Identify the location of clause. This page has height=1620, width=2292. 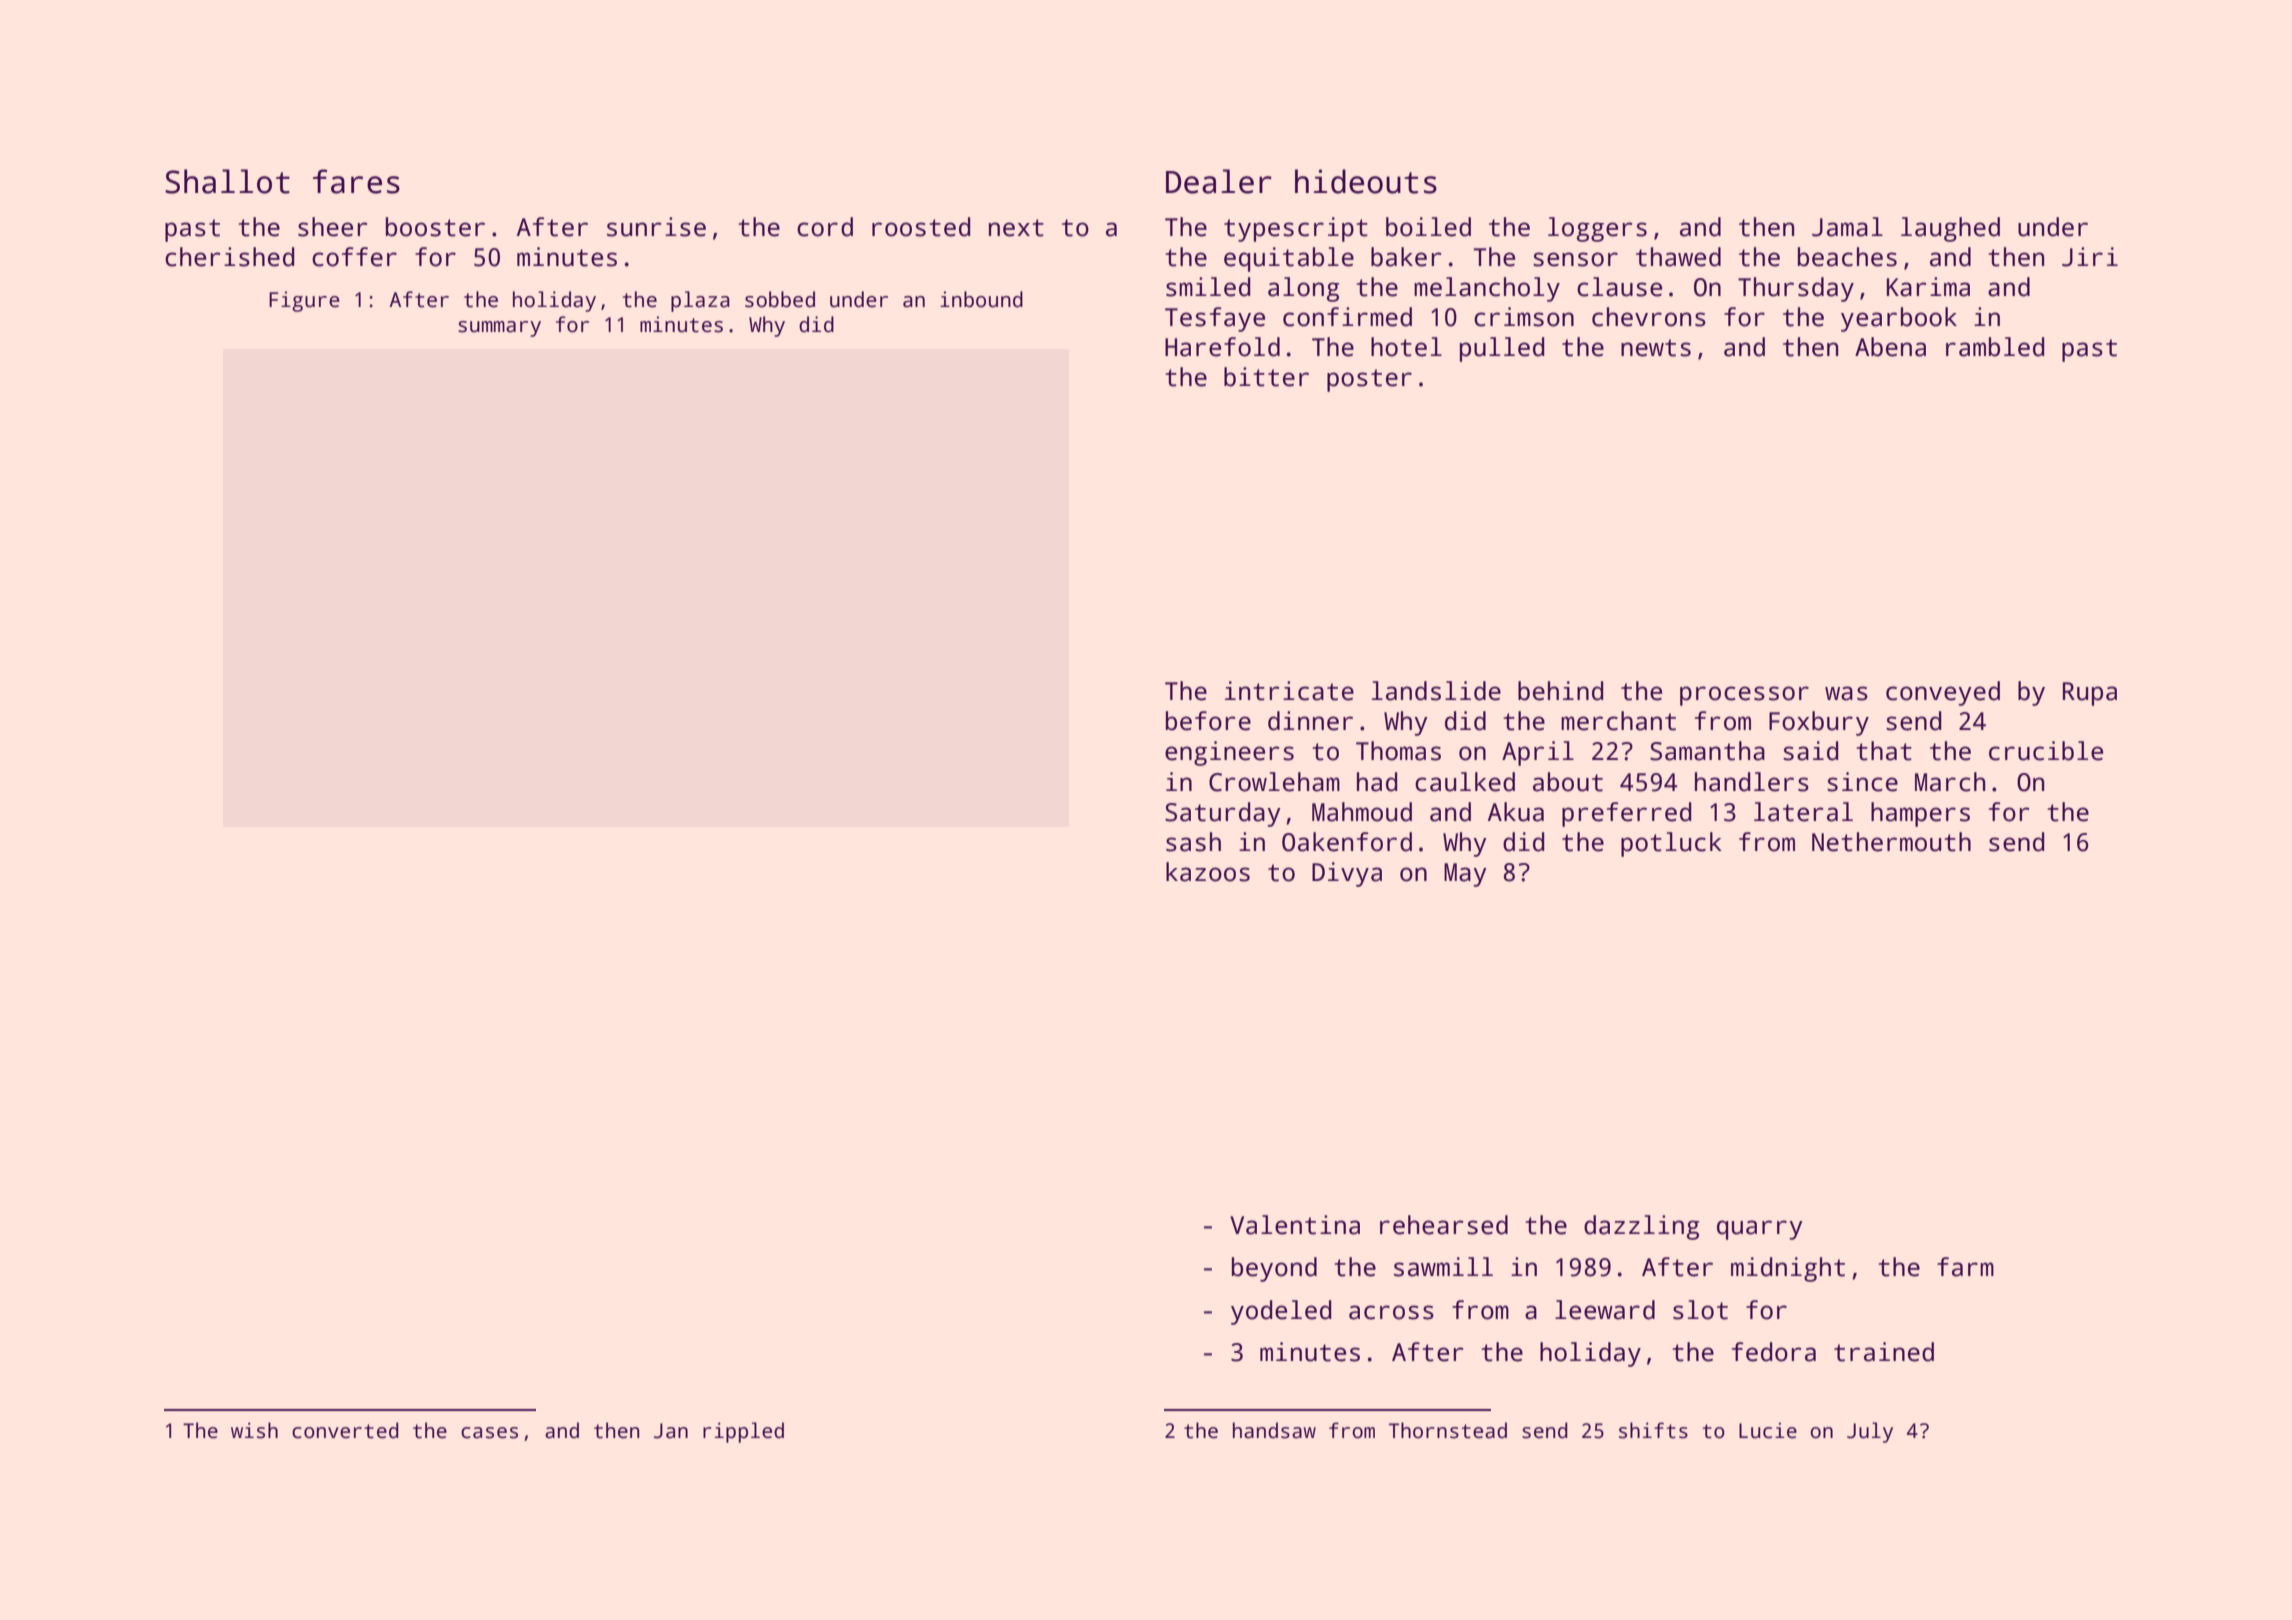
(1619, 287).
